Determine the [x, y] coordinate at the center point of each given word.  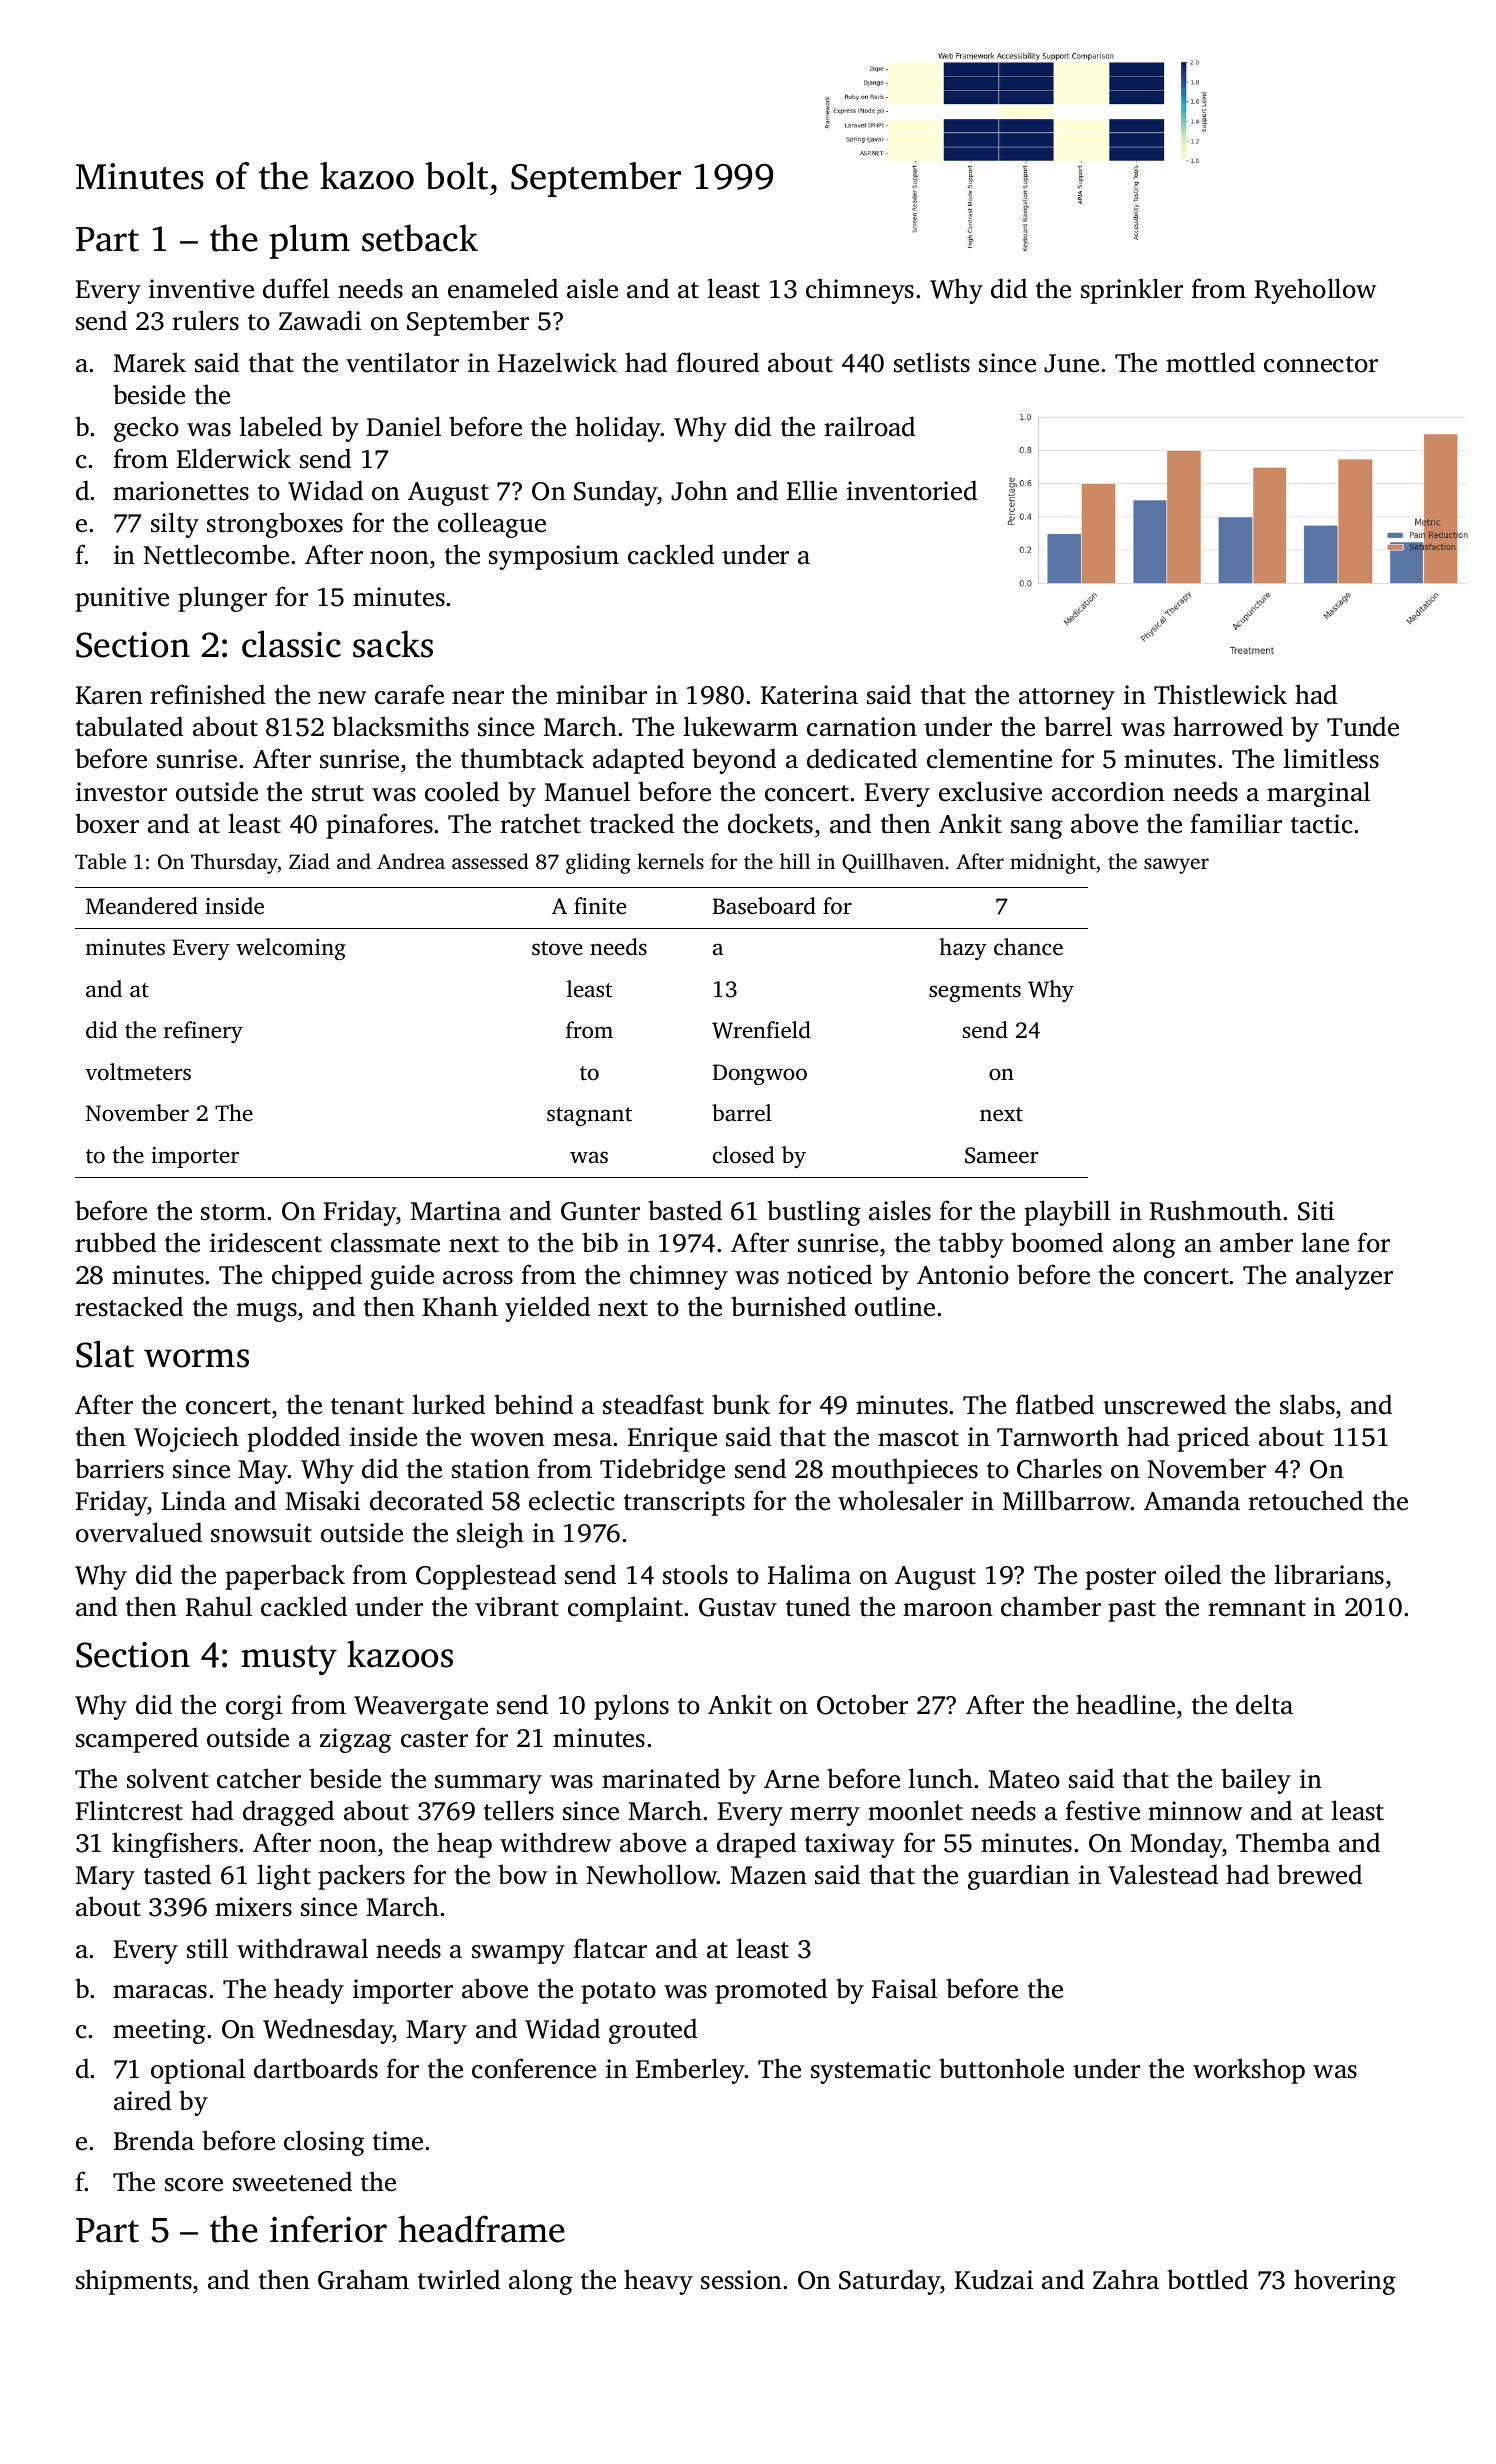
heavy [658, 2282]
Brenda [154, 2140]
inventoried [912, 490]
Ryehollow [1315, 291]
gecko [146, 429]
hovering [1345, 2282]
